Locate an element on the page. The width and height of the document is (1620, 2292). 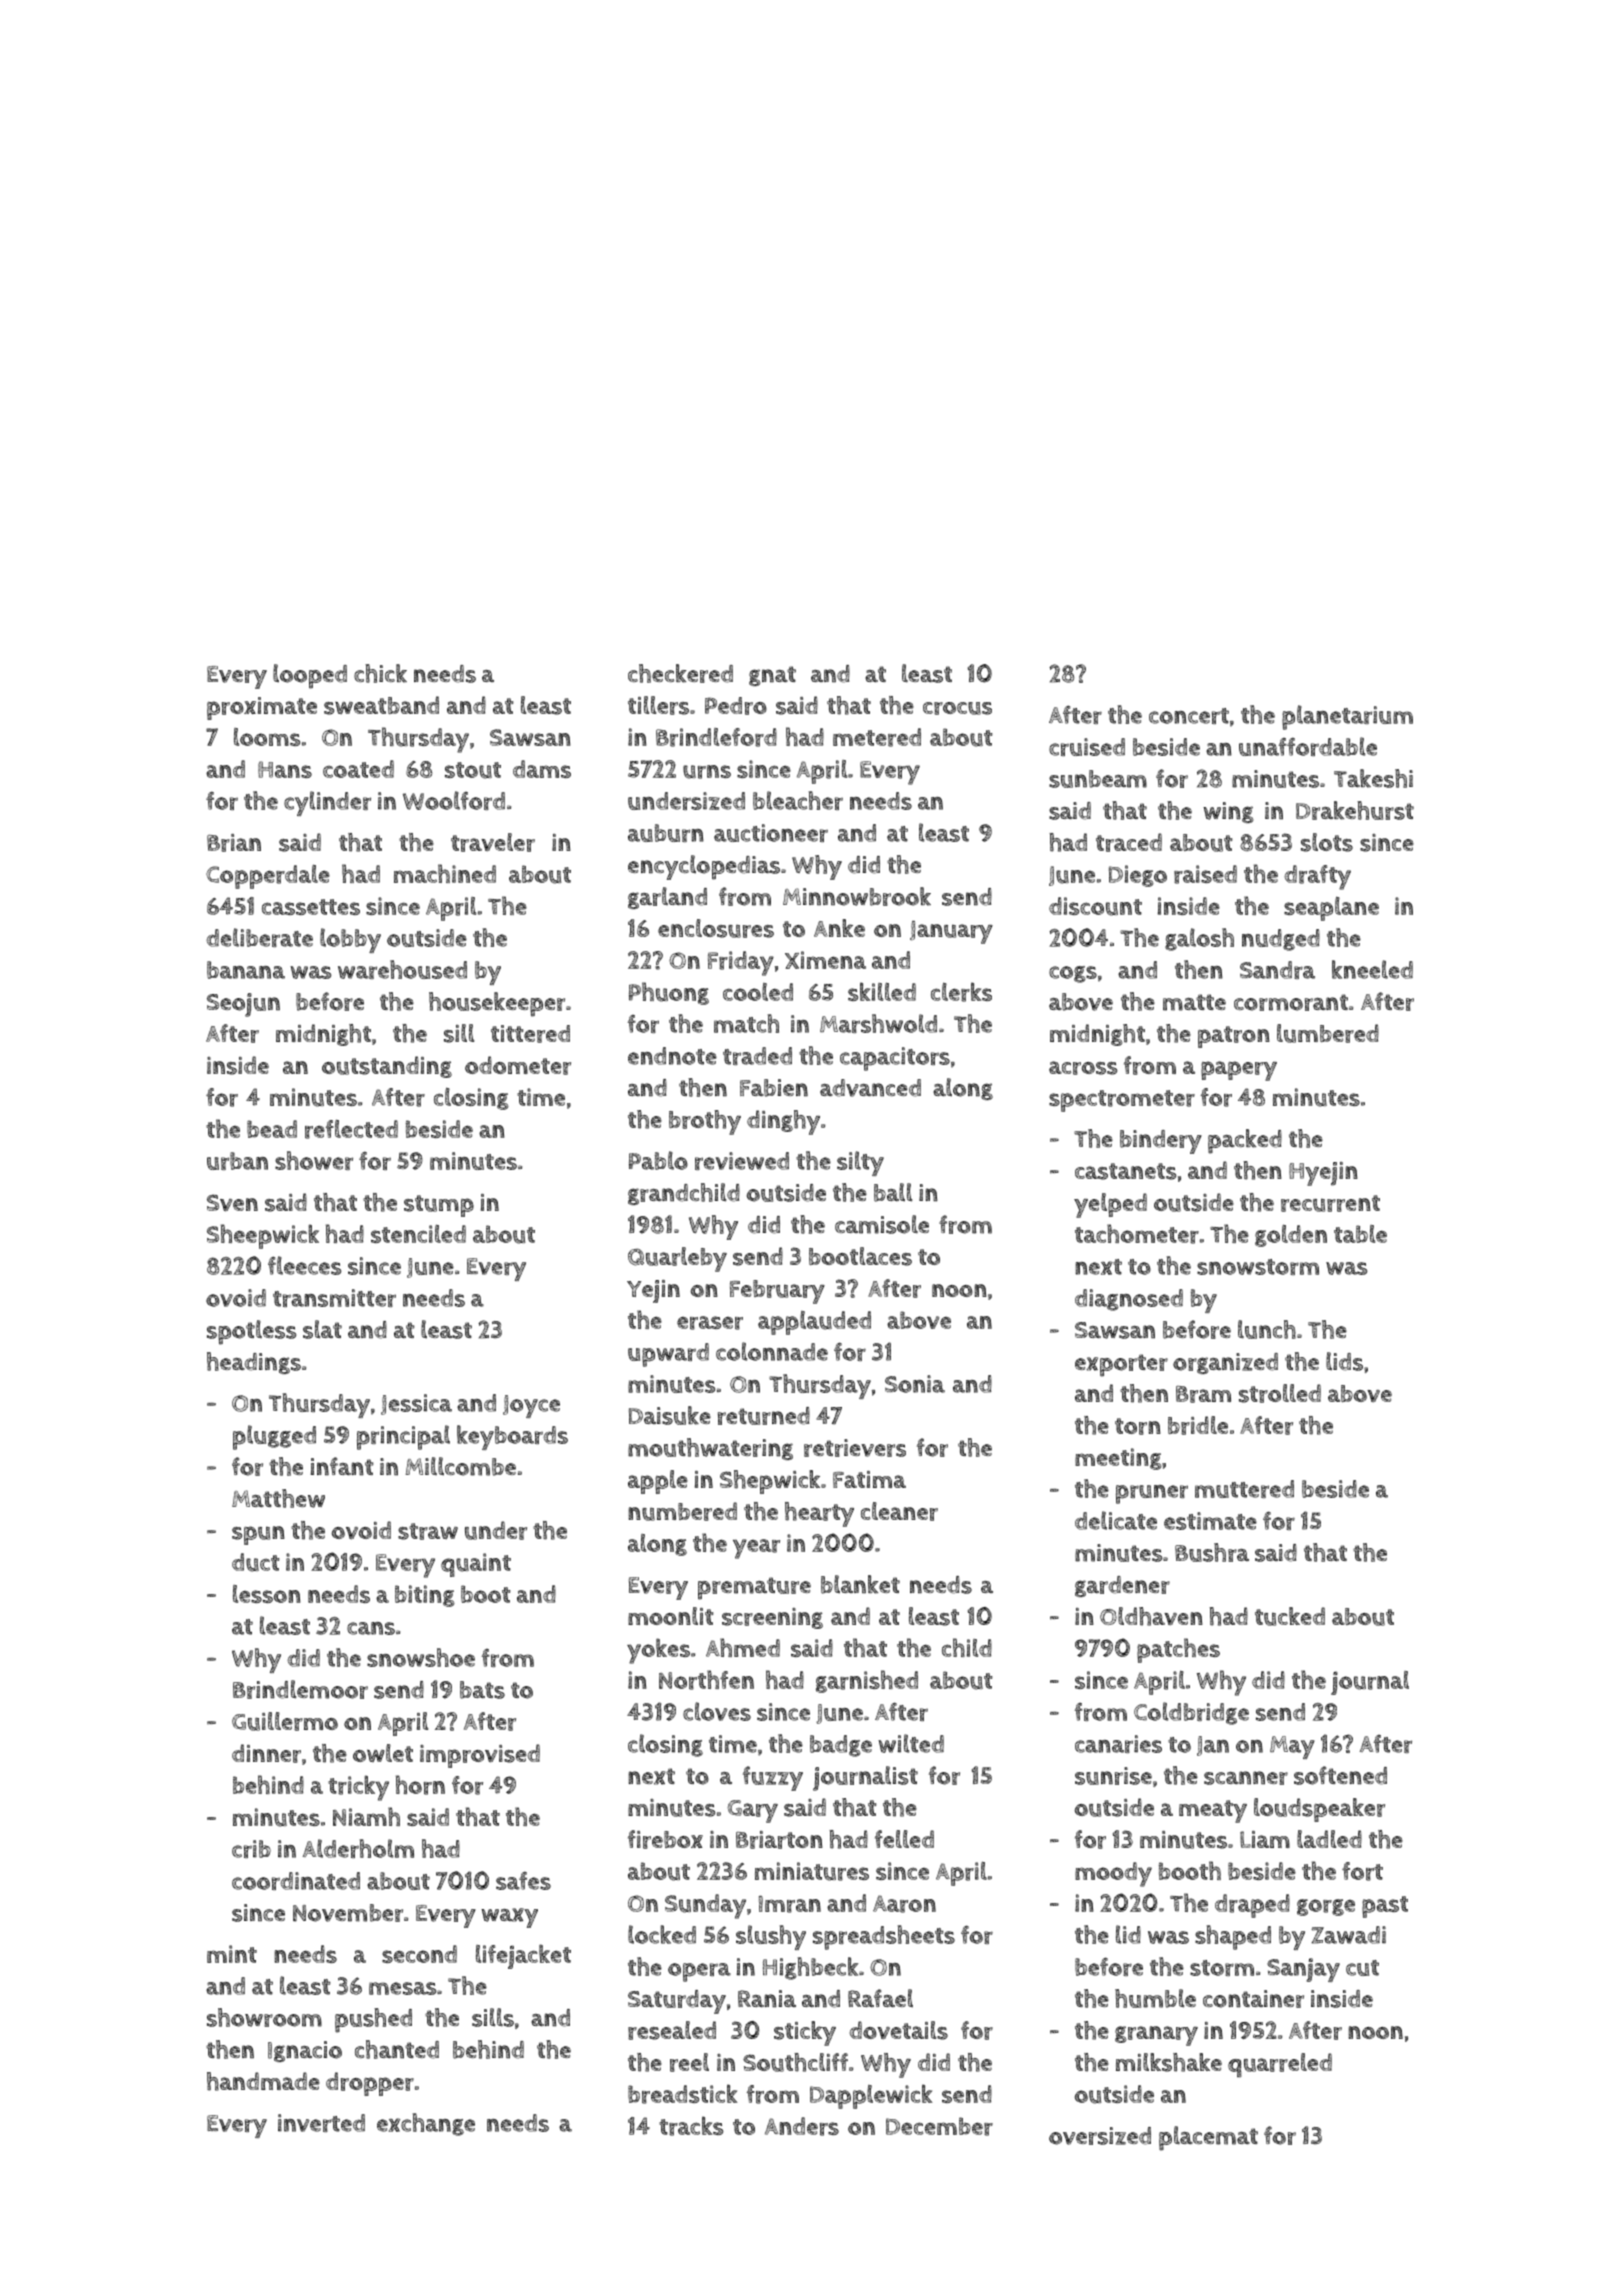
muttered is located at coordinates (1244, 1489).
